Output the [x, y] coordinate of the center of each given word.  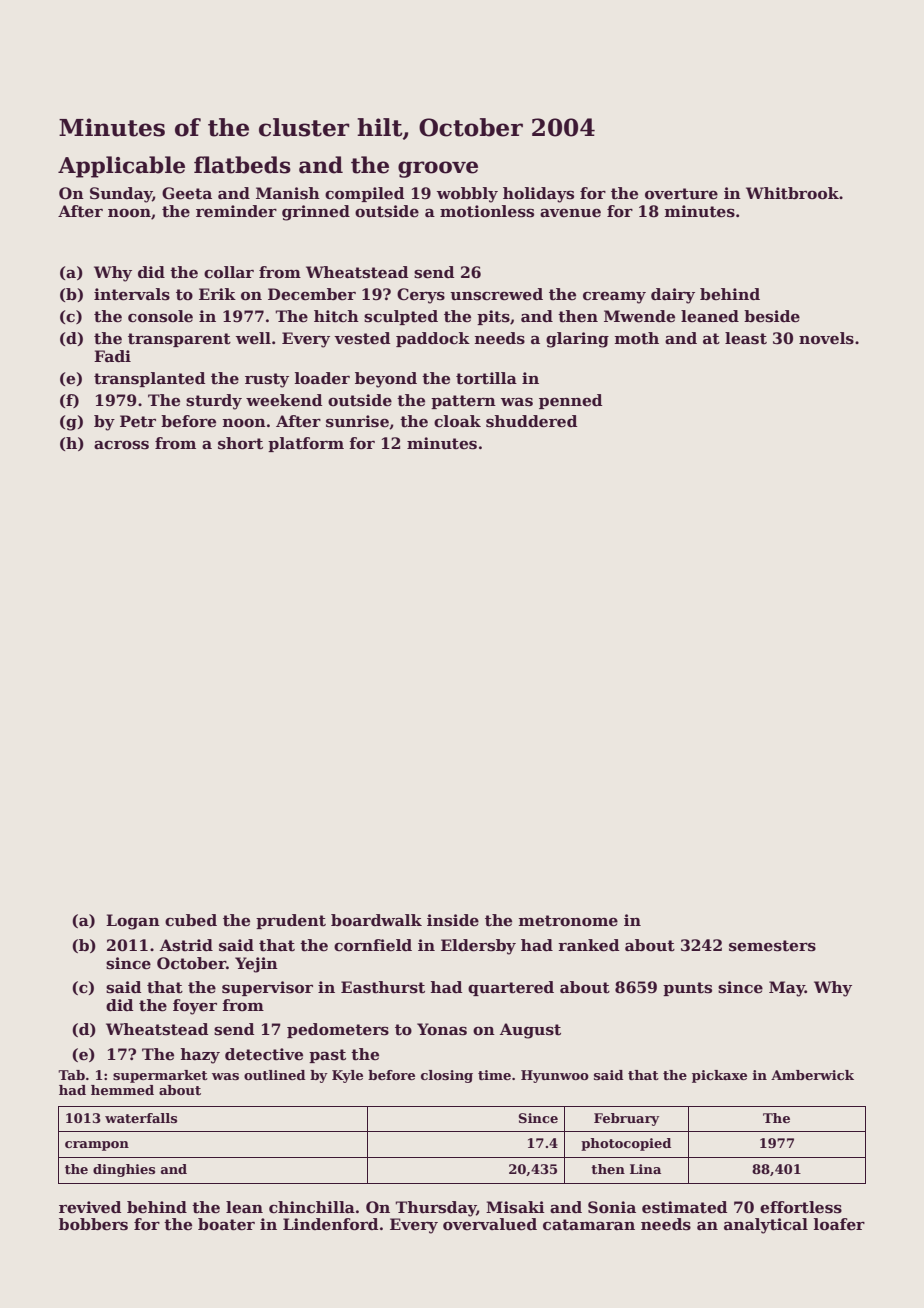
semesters [772, 946]
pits [493, 317]
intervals [132, 294]
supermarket [160, 1076]
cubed [191, 920]
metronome [568, 921]
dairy [673, 296]
